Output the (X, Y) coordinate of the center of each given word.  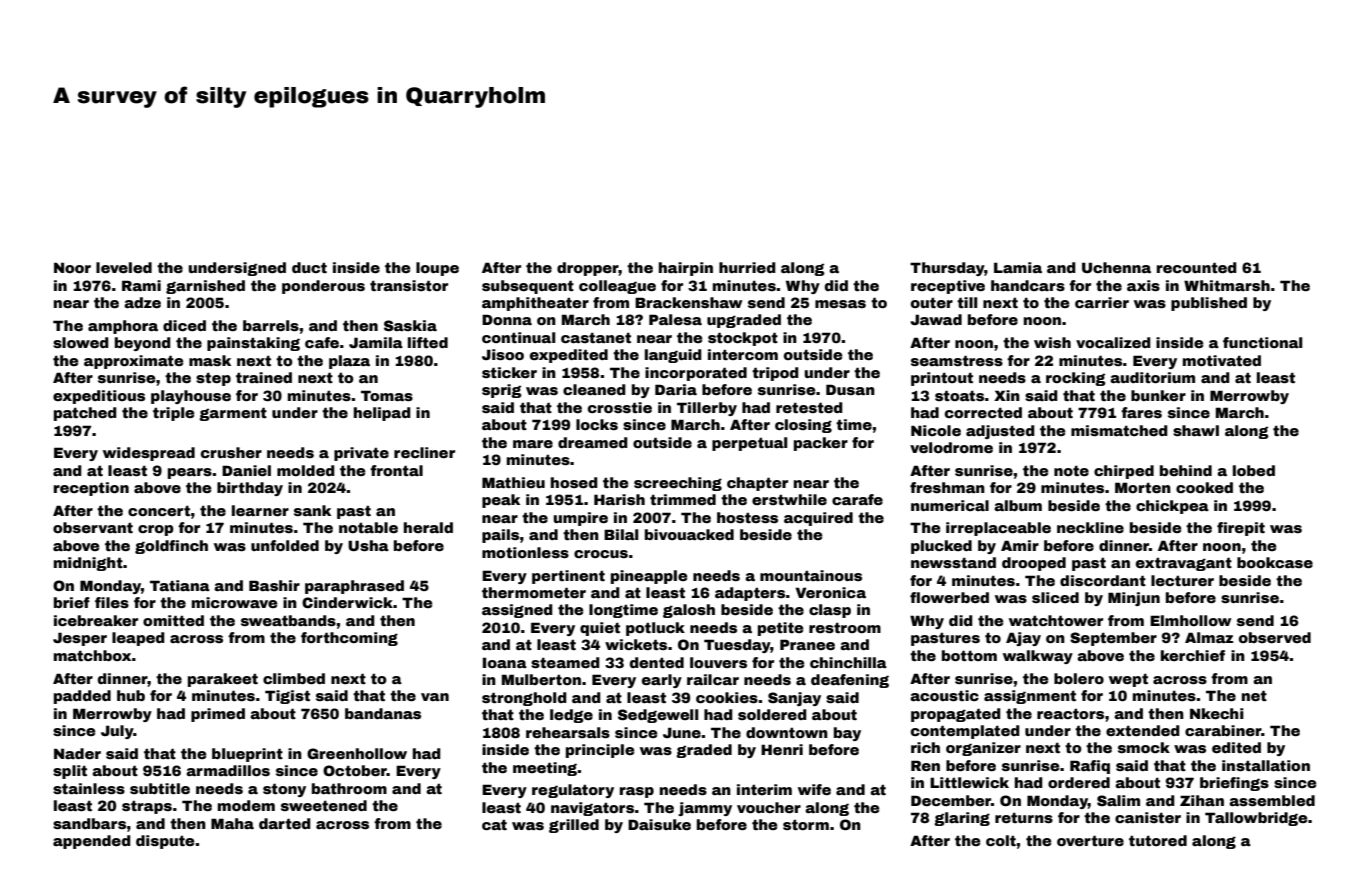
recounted (1197, 267)
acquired (818, 519)
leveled (124, 267)
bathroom (349, 788)
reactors (1070, 714)
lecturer (1182, 580)
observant (93, 527)
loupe (437, 269)
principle (600, 751)
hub (131, 695)
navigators (592, 809)
